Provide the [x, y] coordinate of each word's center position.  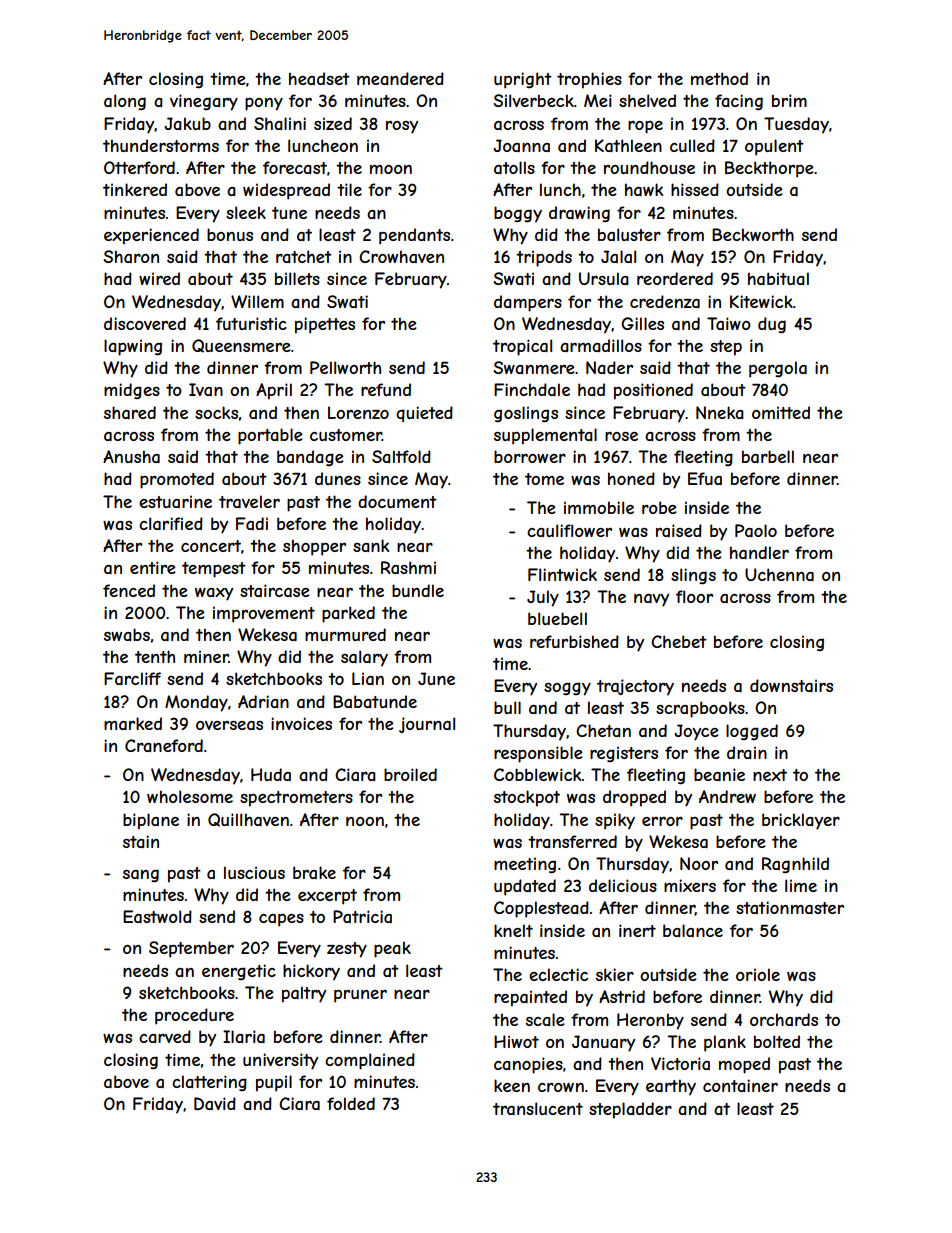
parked [348, 614]
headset [319, 78]
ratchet [304, 256]
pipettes [325, 325]
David [215, 1103]
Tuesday [796, 125]
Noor [699, 863]
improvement [264, 614]
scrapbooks [700, 709]
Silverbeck [534, 100]
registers [624, 754]
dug [772, 325]
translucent [538, 1108]
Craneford [164, 745]
